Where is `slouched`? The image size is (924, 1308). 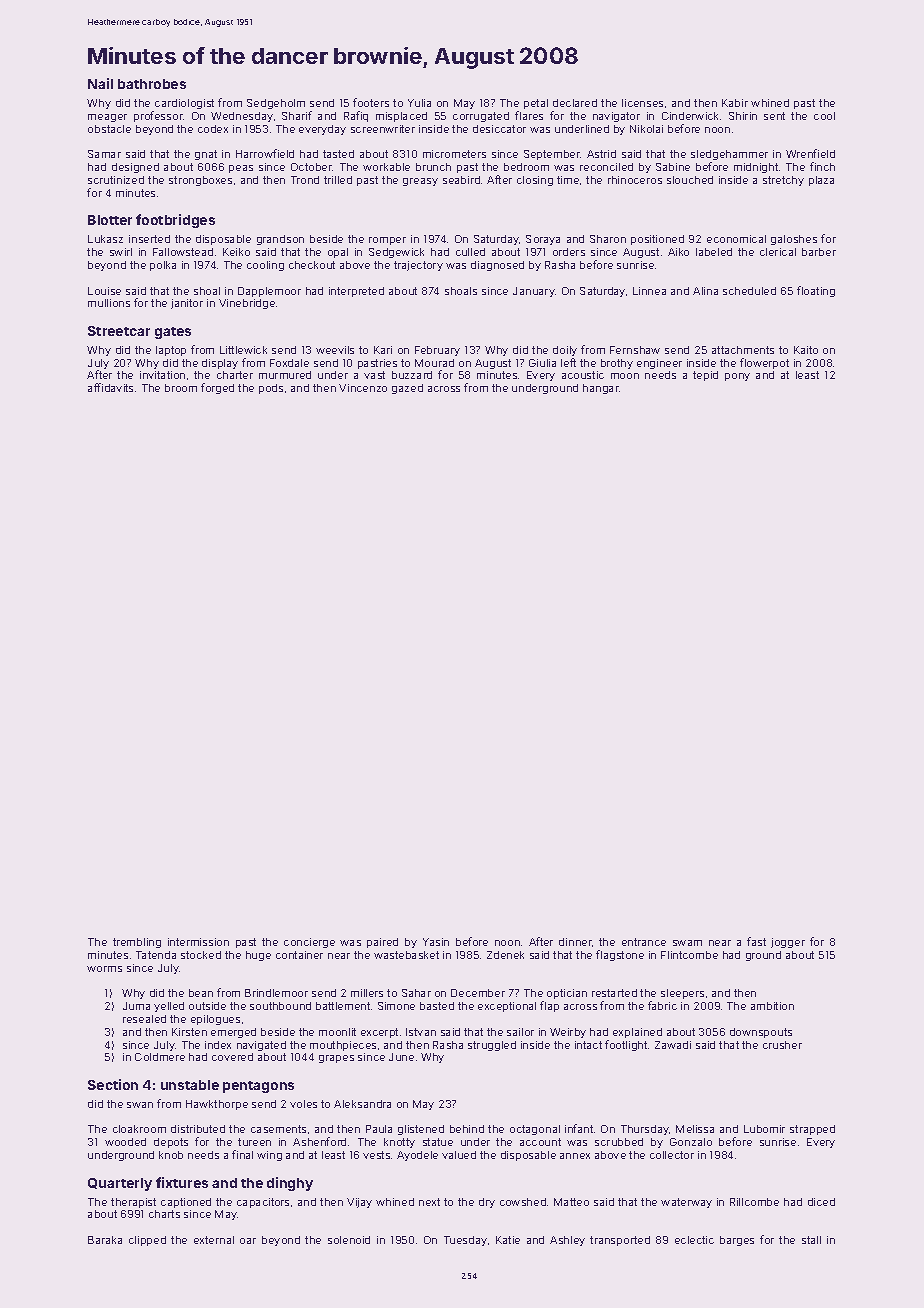
slouched is located at coordinates (690, 180).
